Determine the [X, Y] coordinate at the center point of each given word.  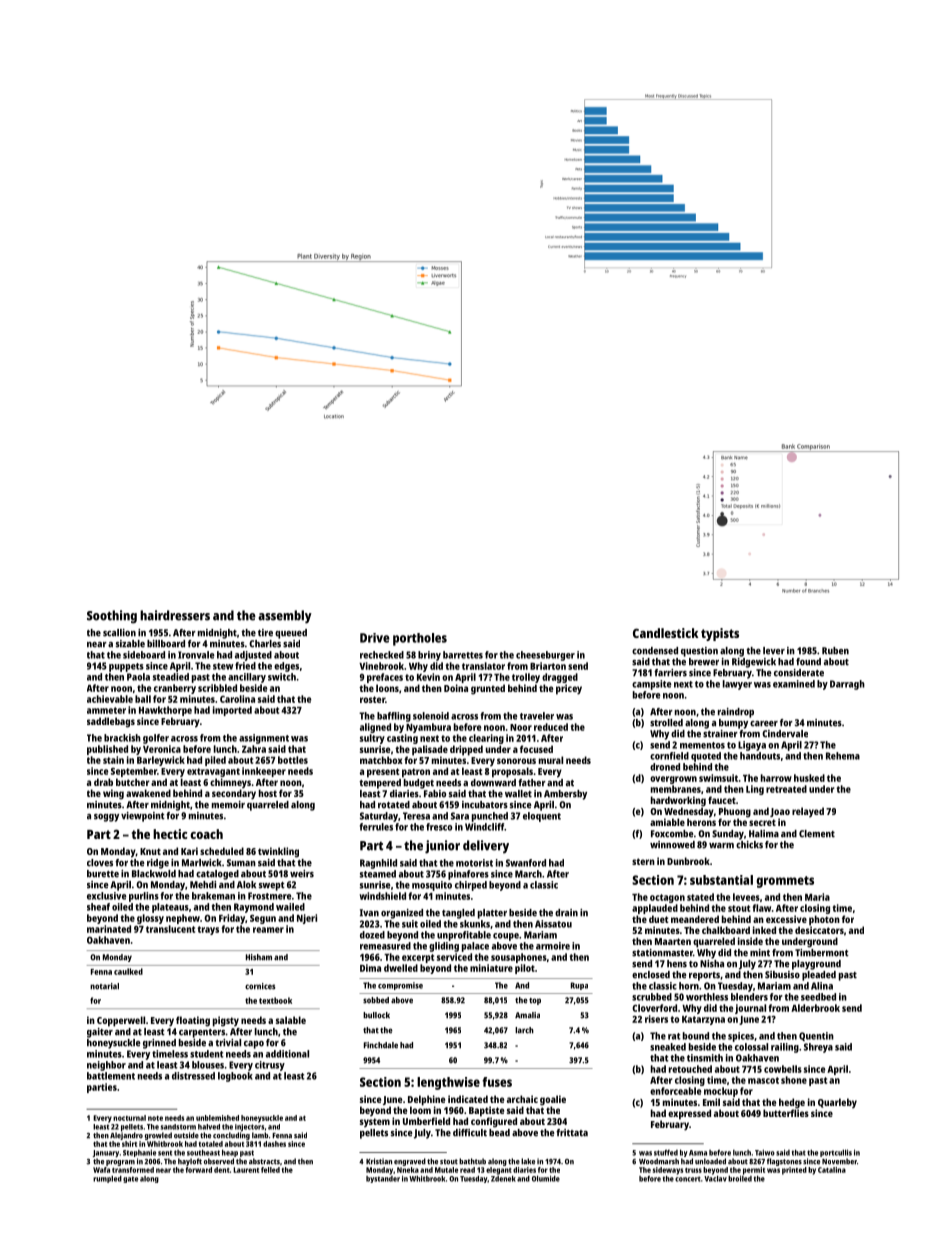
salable [291, 1020]
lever [774, 651]
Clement [817, 834]
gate [130, 1179]
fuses [497, 1082]
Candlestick [665, 633]
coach [206, 834]
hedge [792, 1103]
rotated [394, 805]
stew [223, 666]
